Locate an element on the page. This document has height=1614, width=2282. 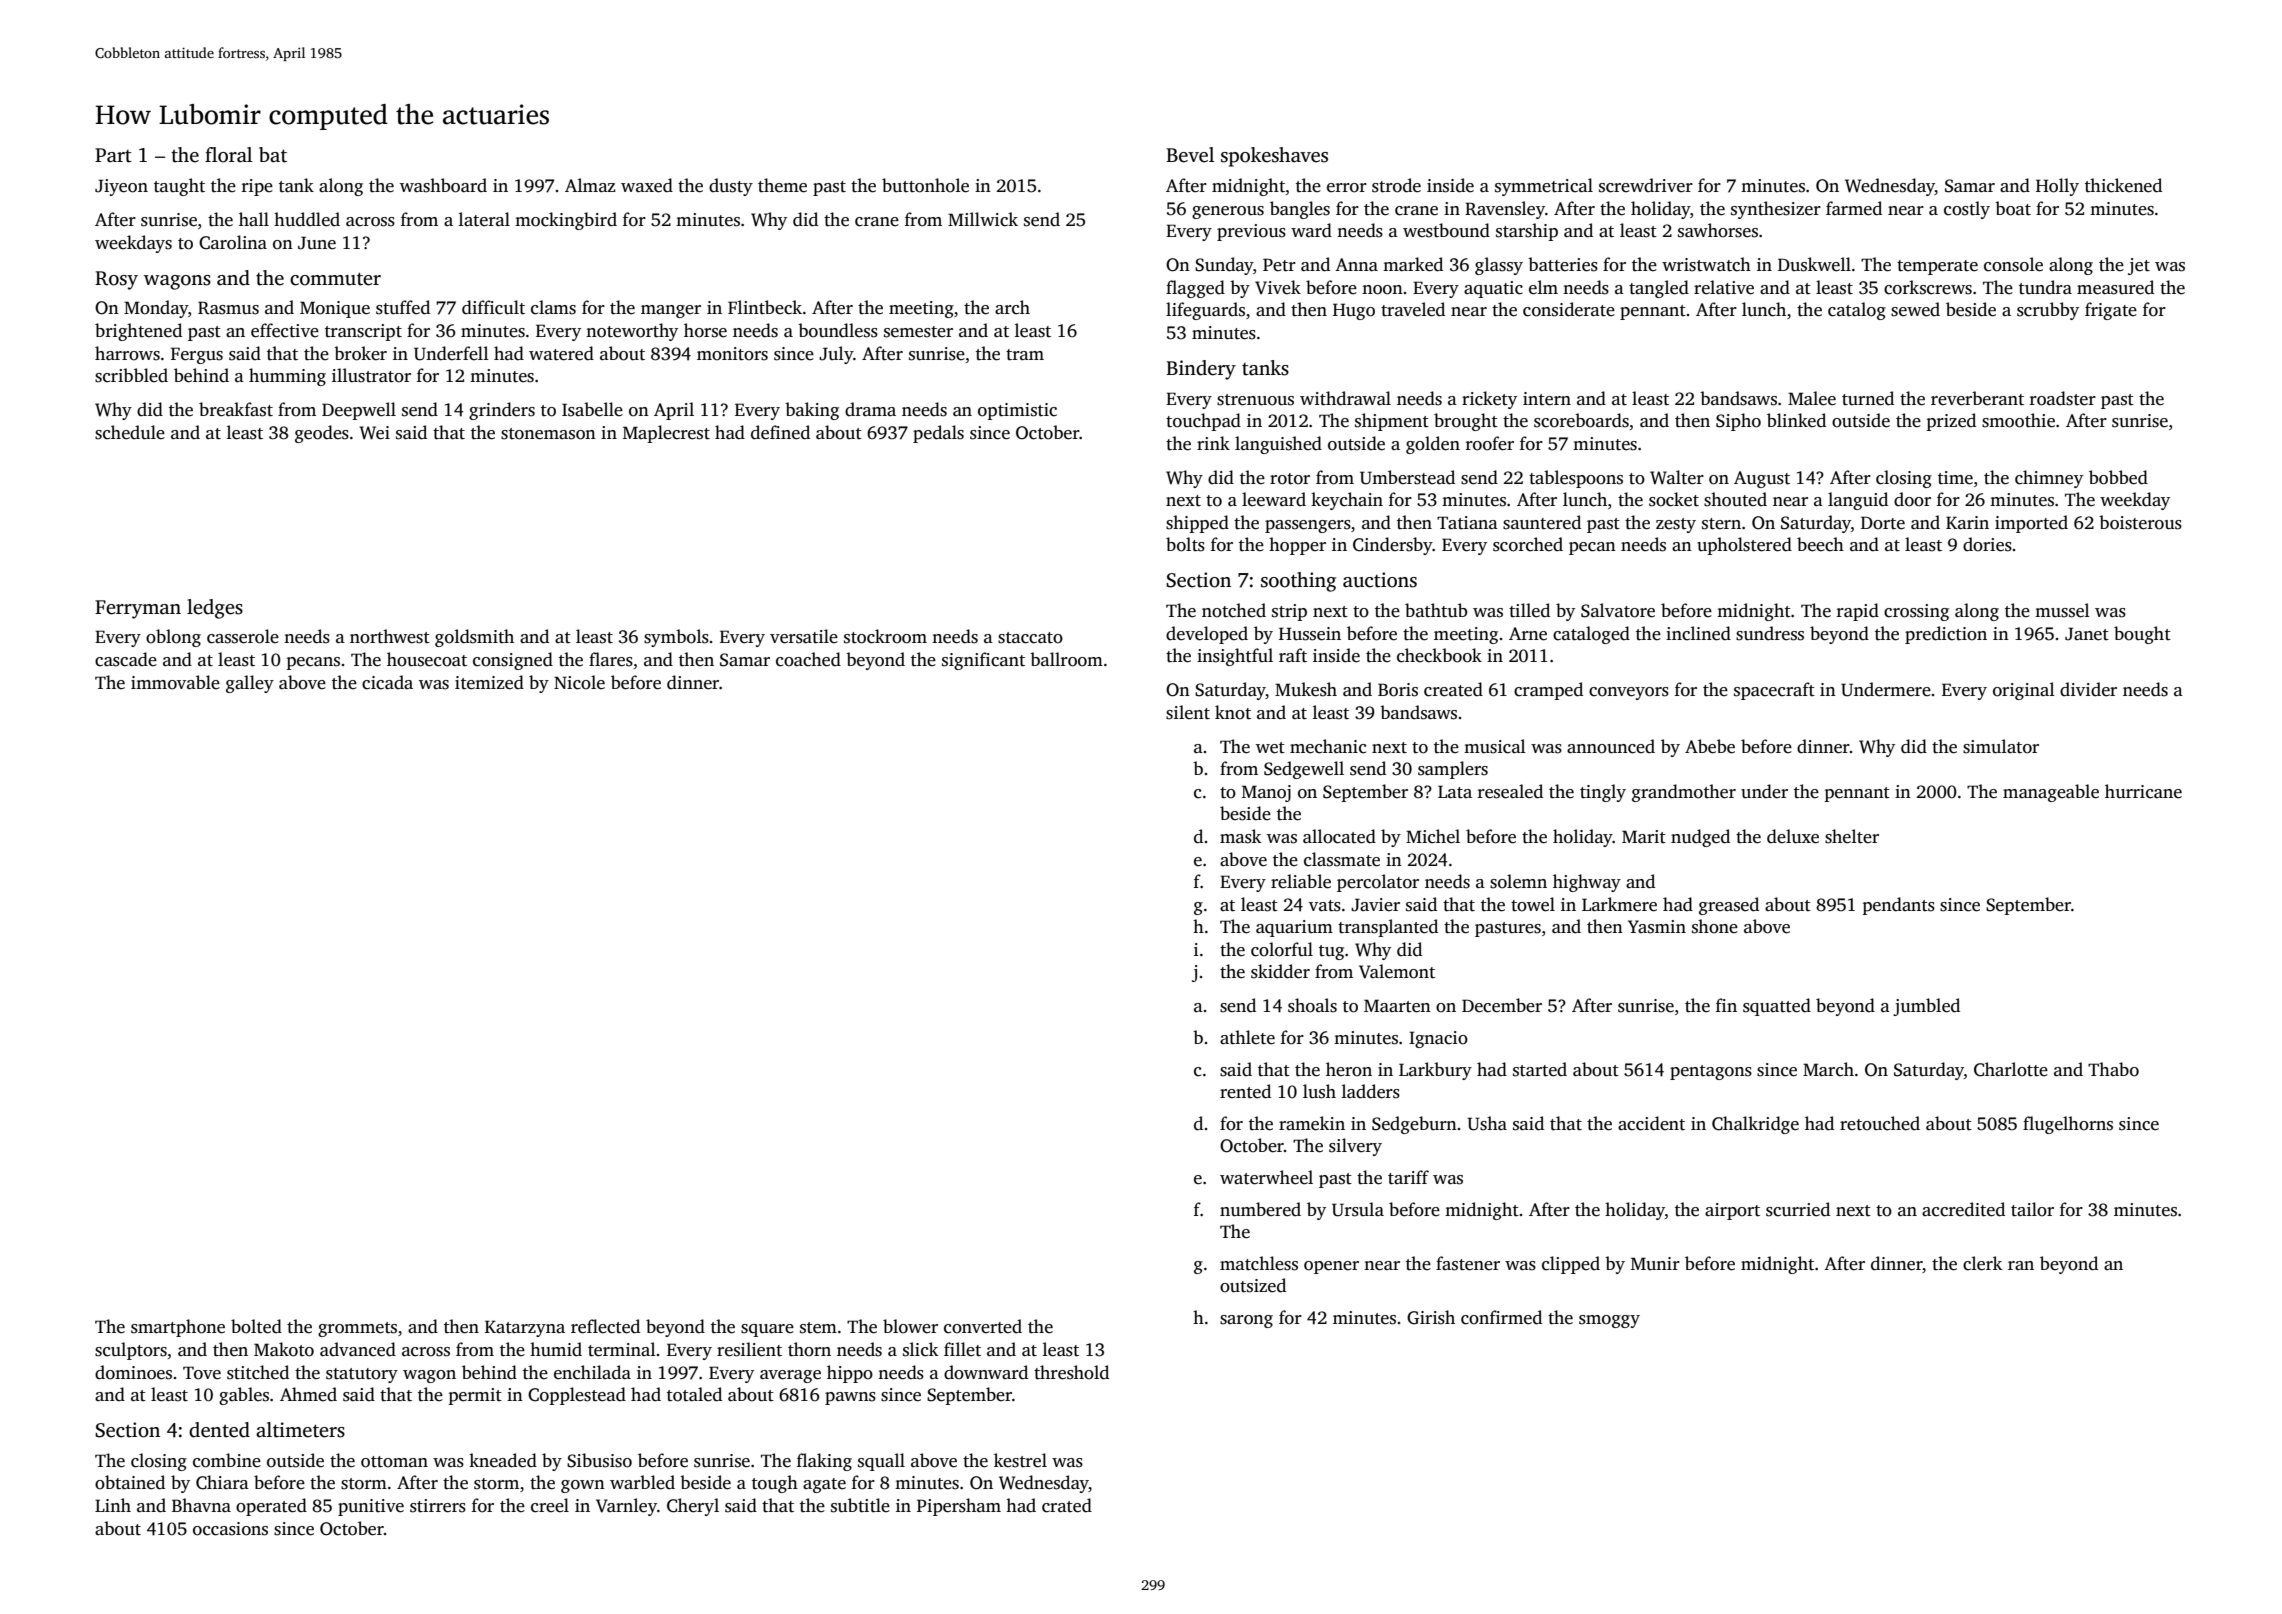
spokeshaves is located at coordinates (1274, 157).
